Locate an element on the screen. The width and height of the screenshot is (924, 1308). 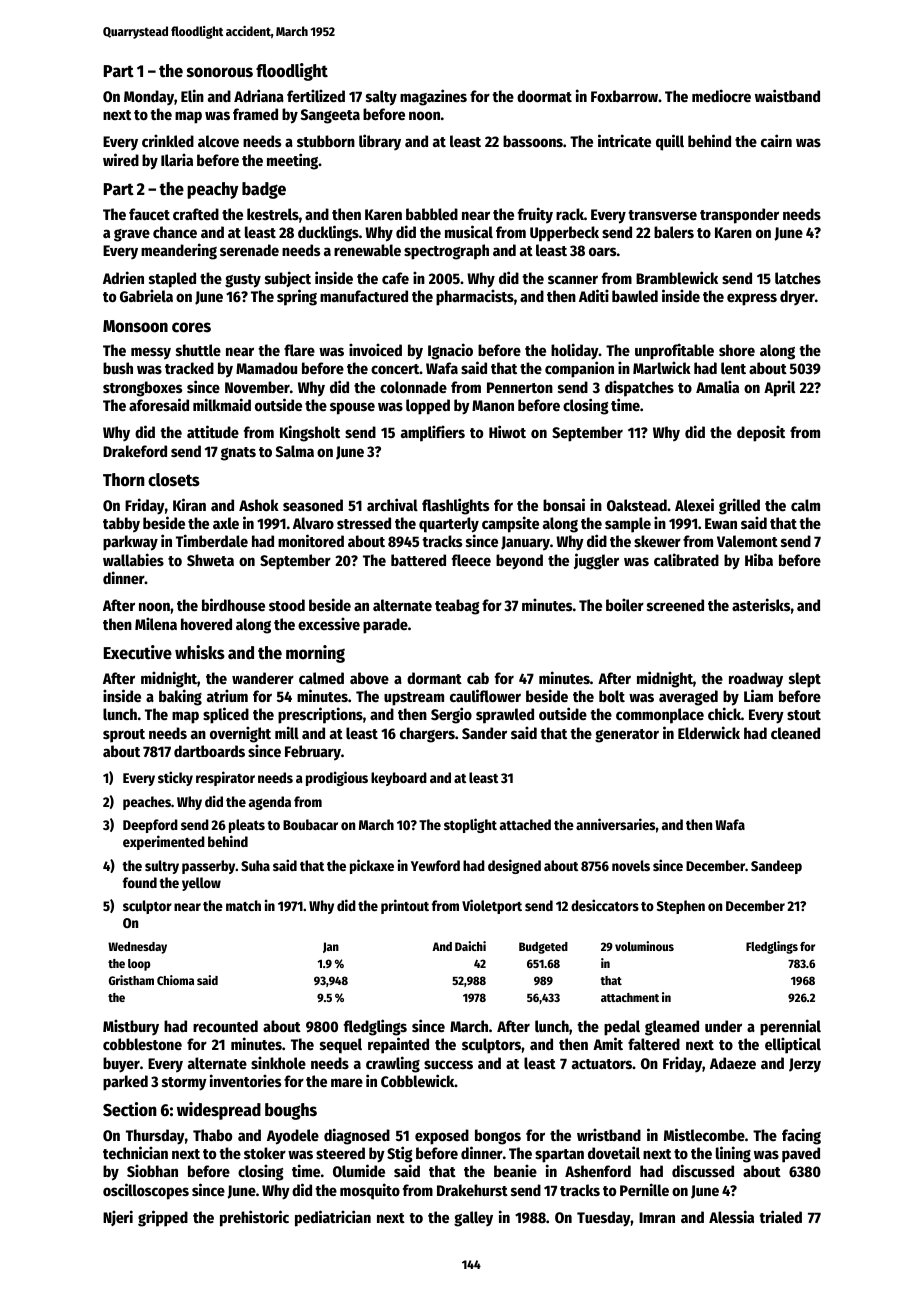
closets is located at coordinates (174, 480).
